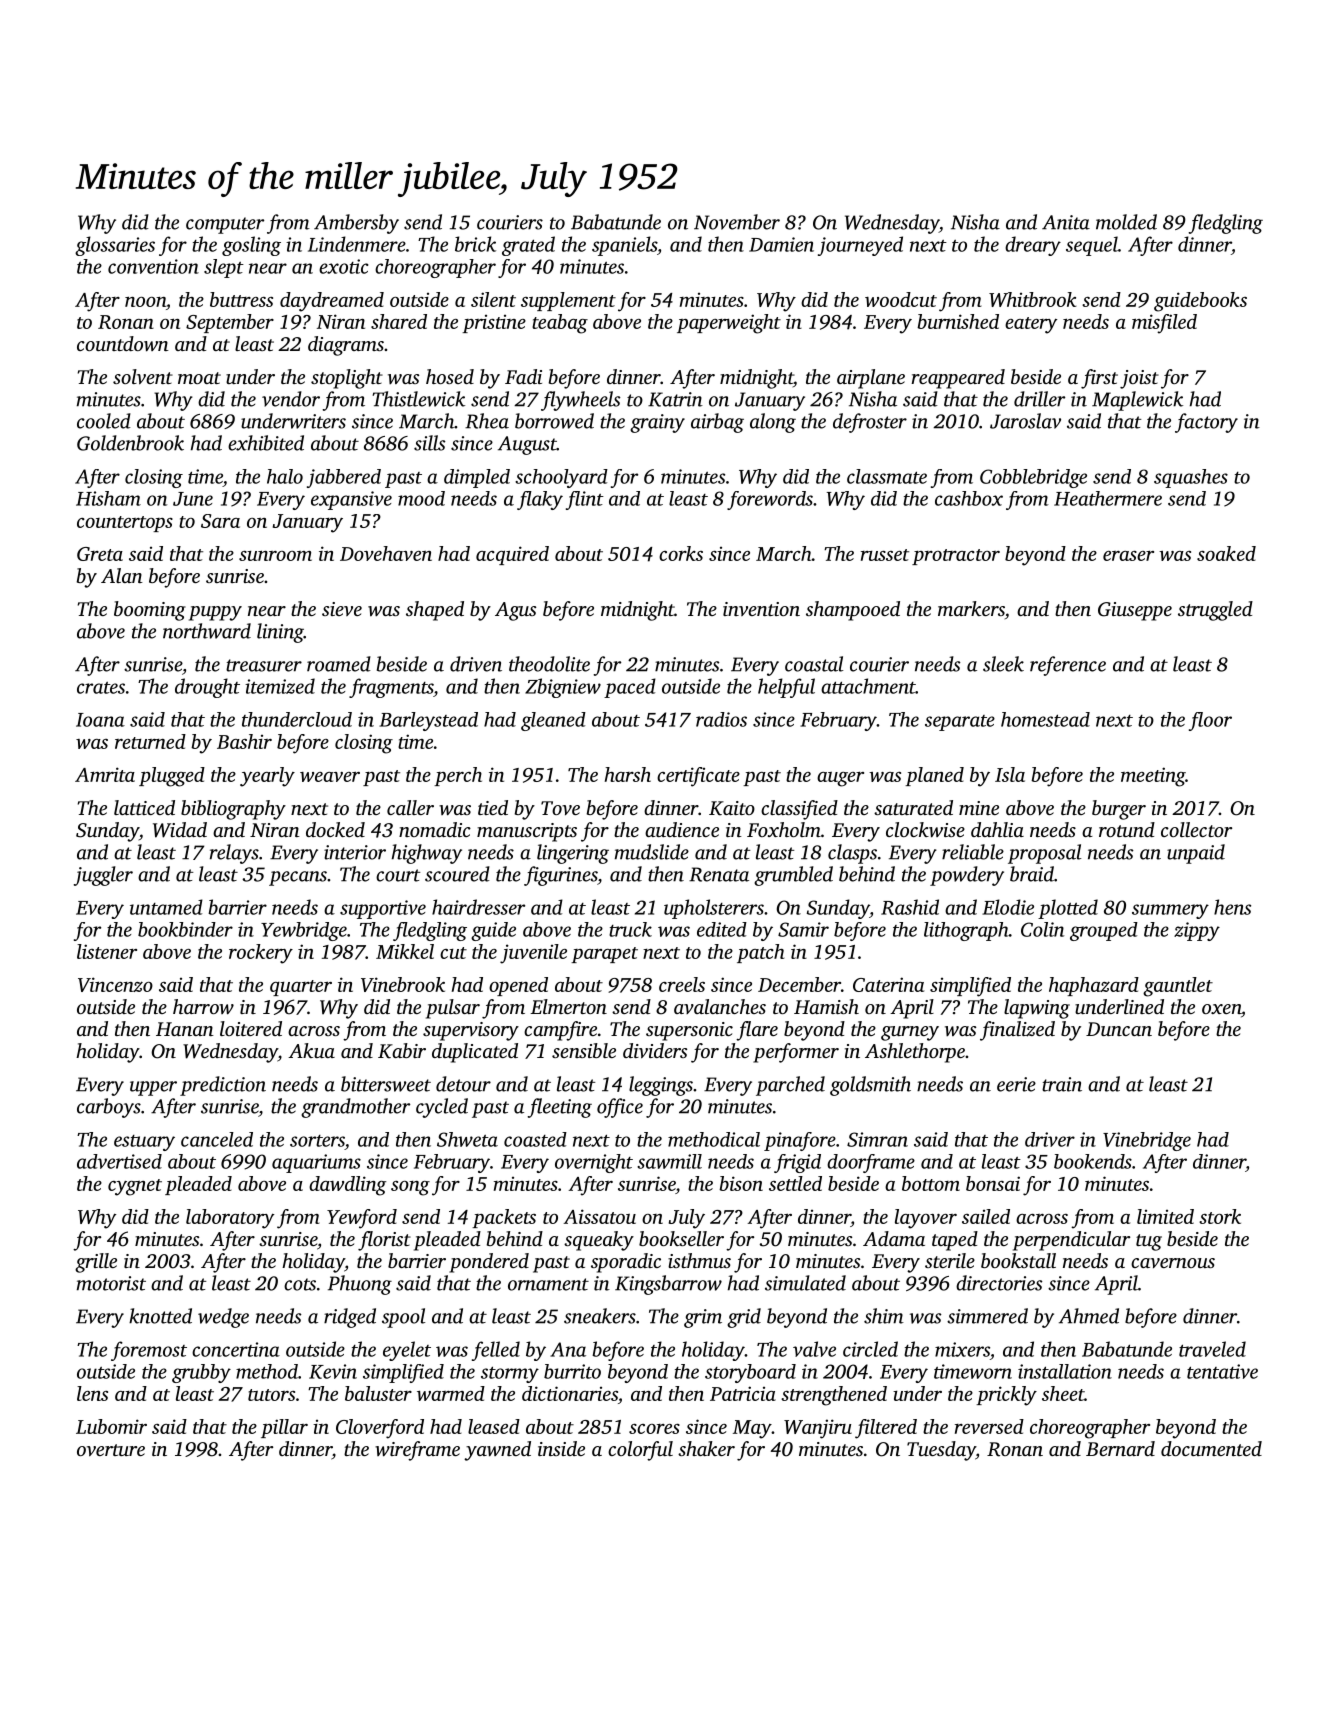 The width and height of the screenshot is (1341, 1736). I want to click on along, so click(773, 423).
